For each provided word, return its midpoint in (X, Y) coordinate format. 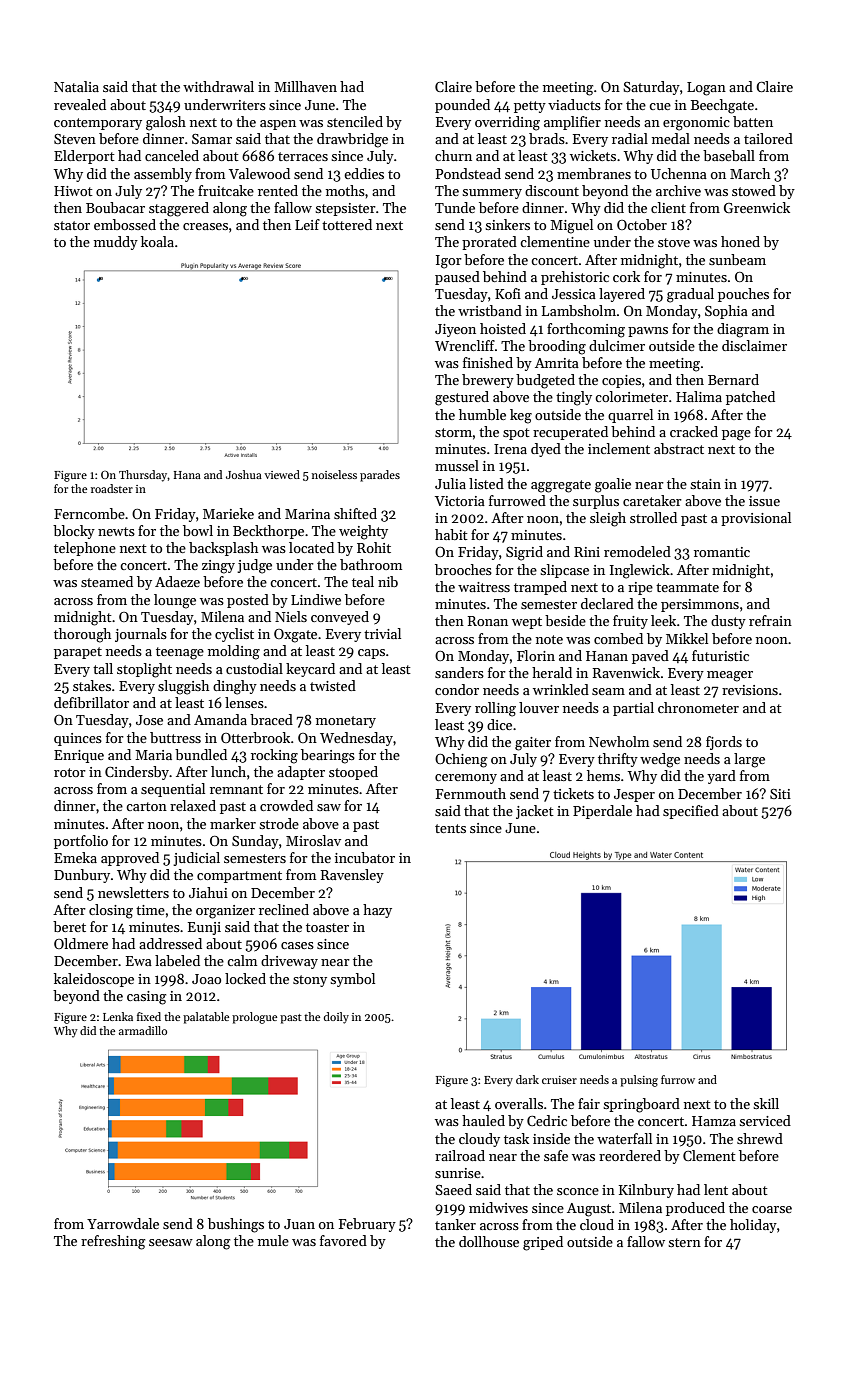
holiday (753, 1226)
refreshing (113, 1242)
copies (621, 381)
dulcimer (617, 345)
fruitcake (226, 190)
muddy (116, 243)
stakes (92, 685)
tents (450, 828)
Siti (780, 794)
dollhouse (489, 1241)
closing (111, 911)
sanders (459, 672)
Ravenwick (626, 672)
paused (457, 278)
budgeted (545, 381)
